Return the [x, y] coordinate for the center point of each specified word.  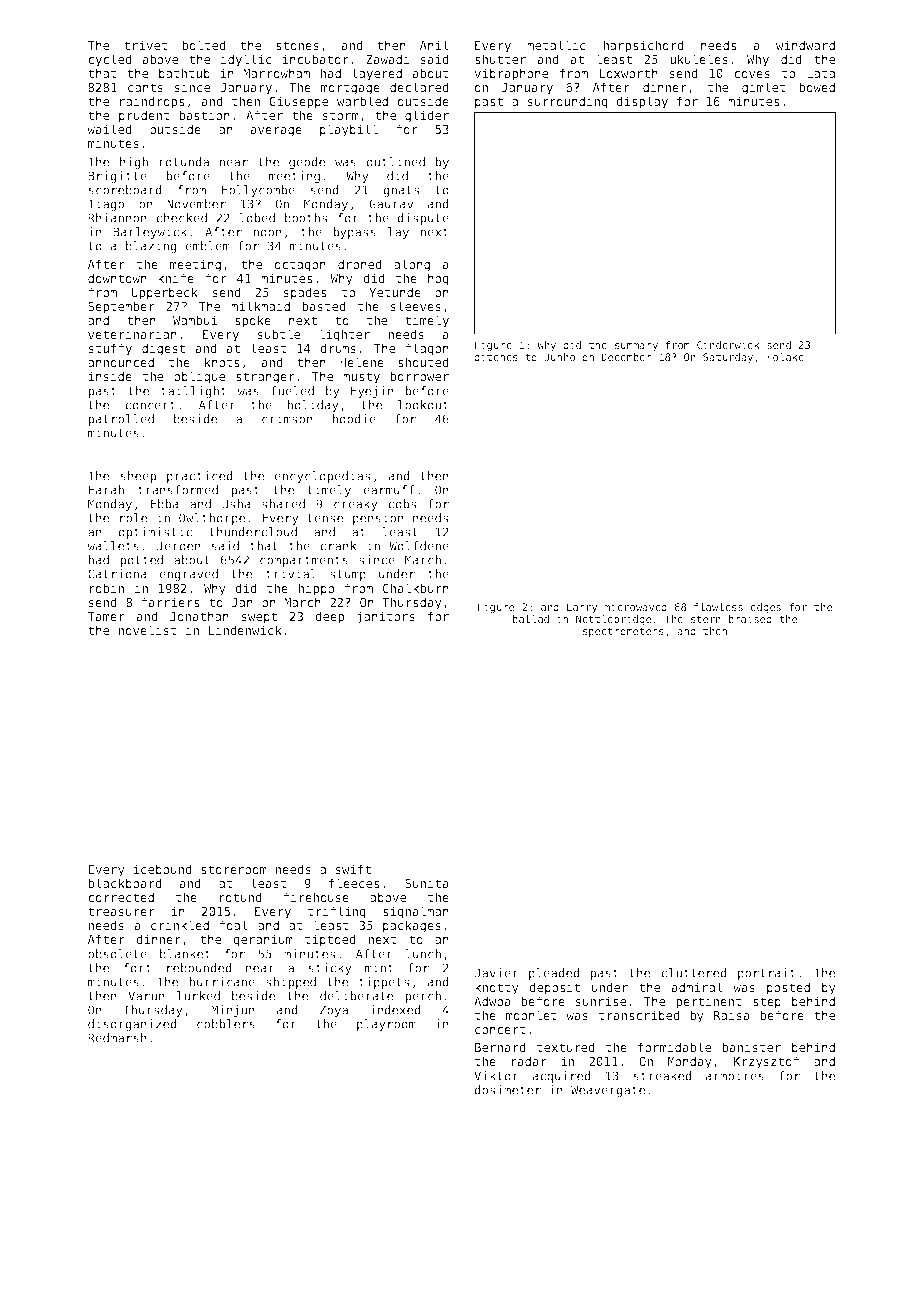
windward [805, 45]
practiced [200, 477]
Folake [785, 357]
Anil [434, 45]
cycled [110, 60]
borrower [419, 376]
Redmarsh [117, 1038]
